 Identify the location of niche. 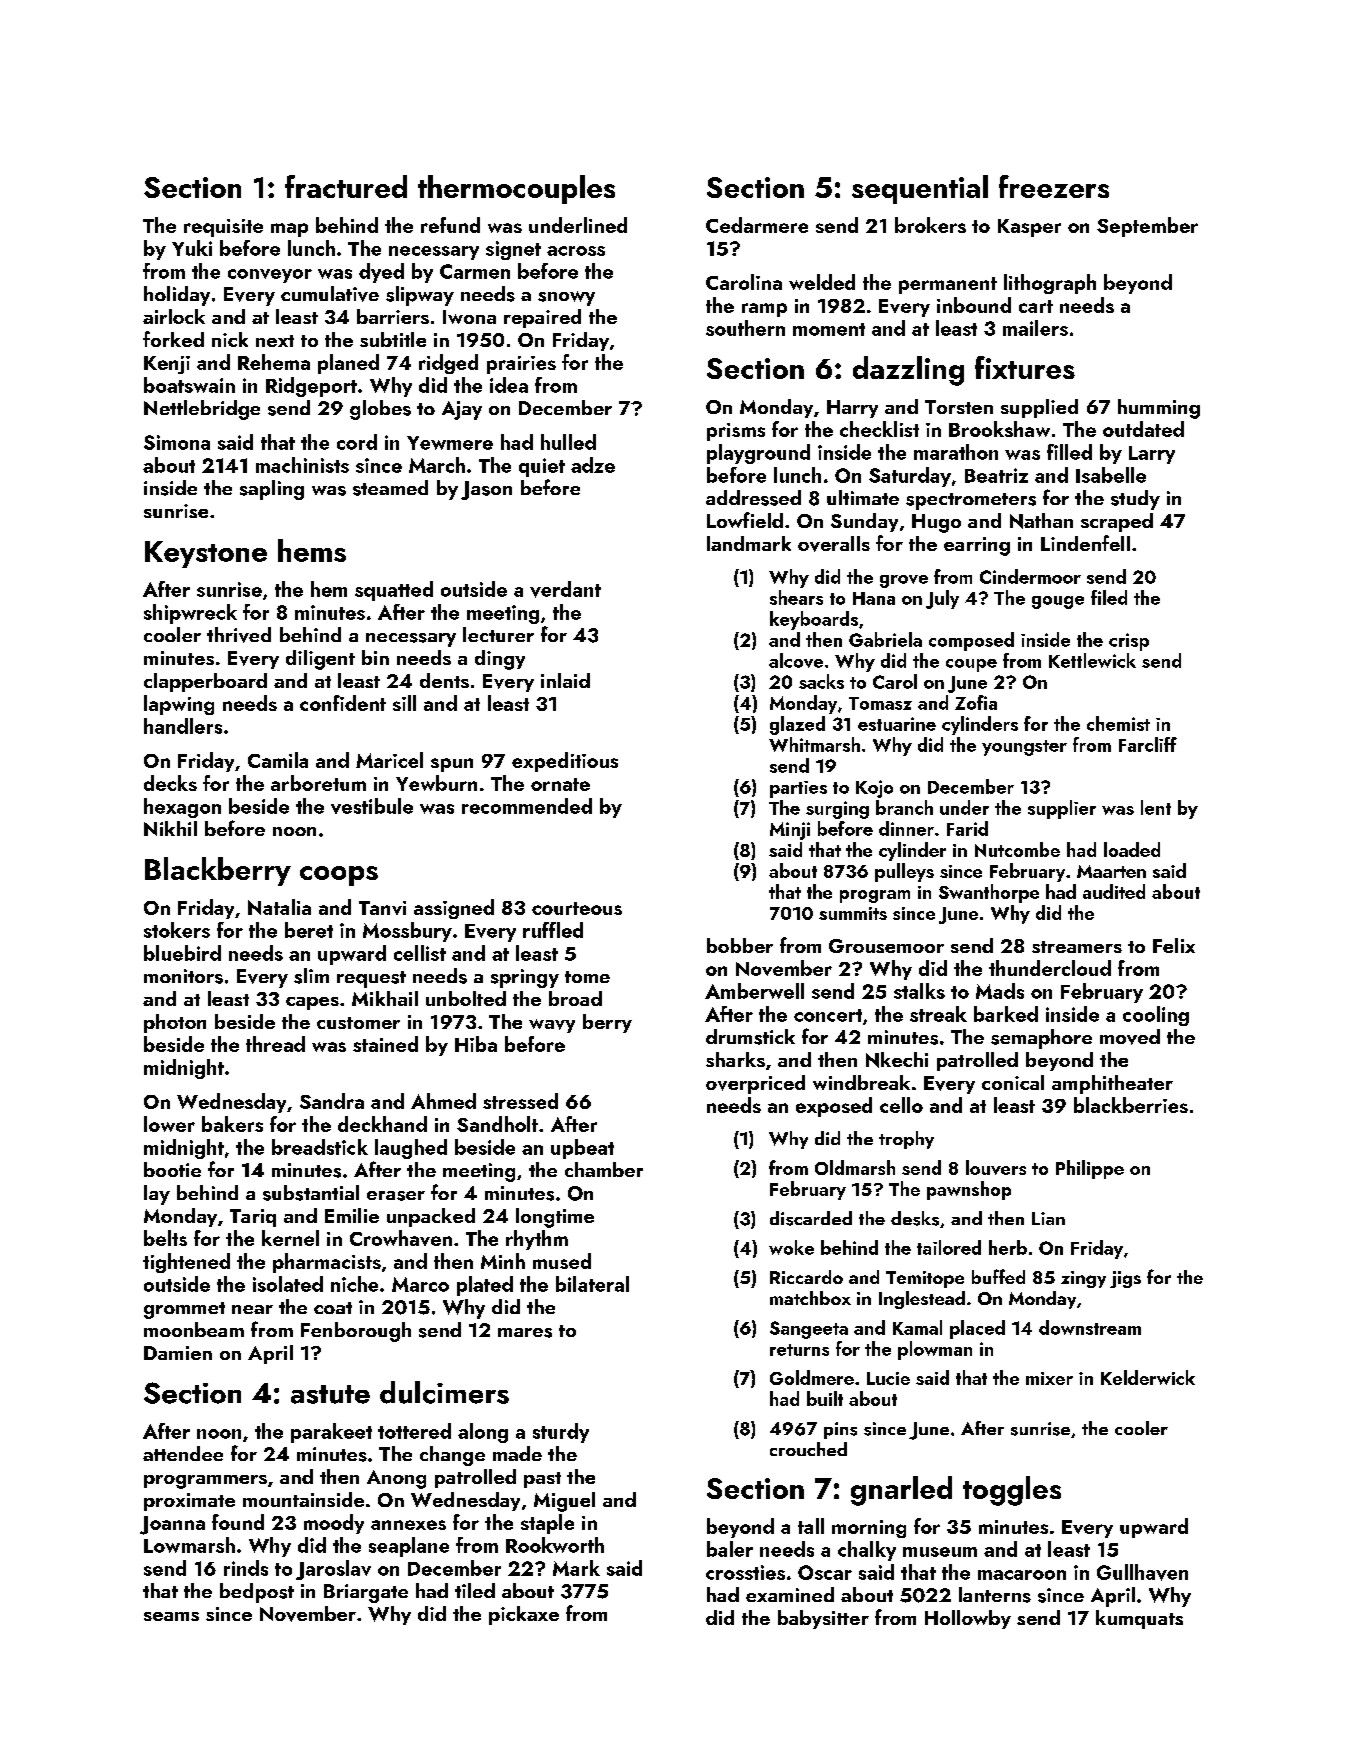
(354, 1284).
